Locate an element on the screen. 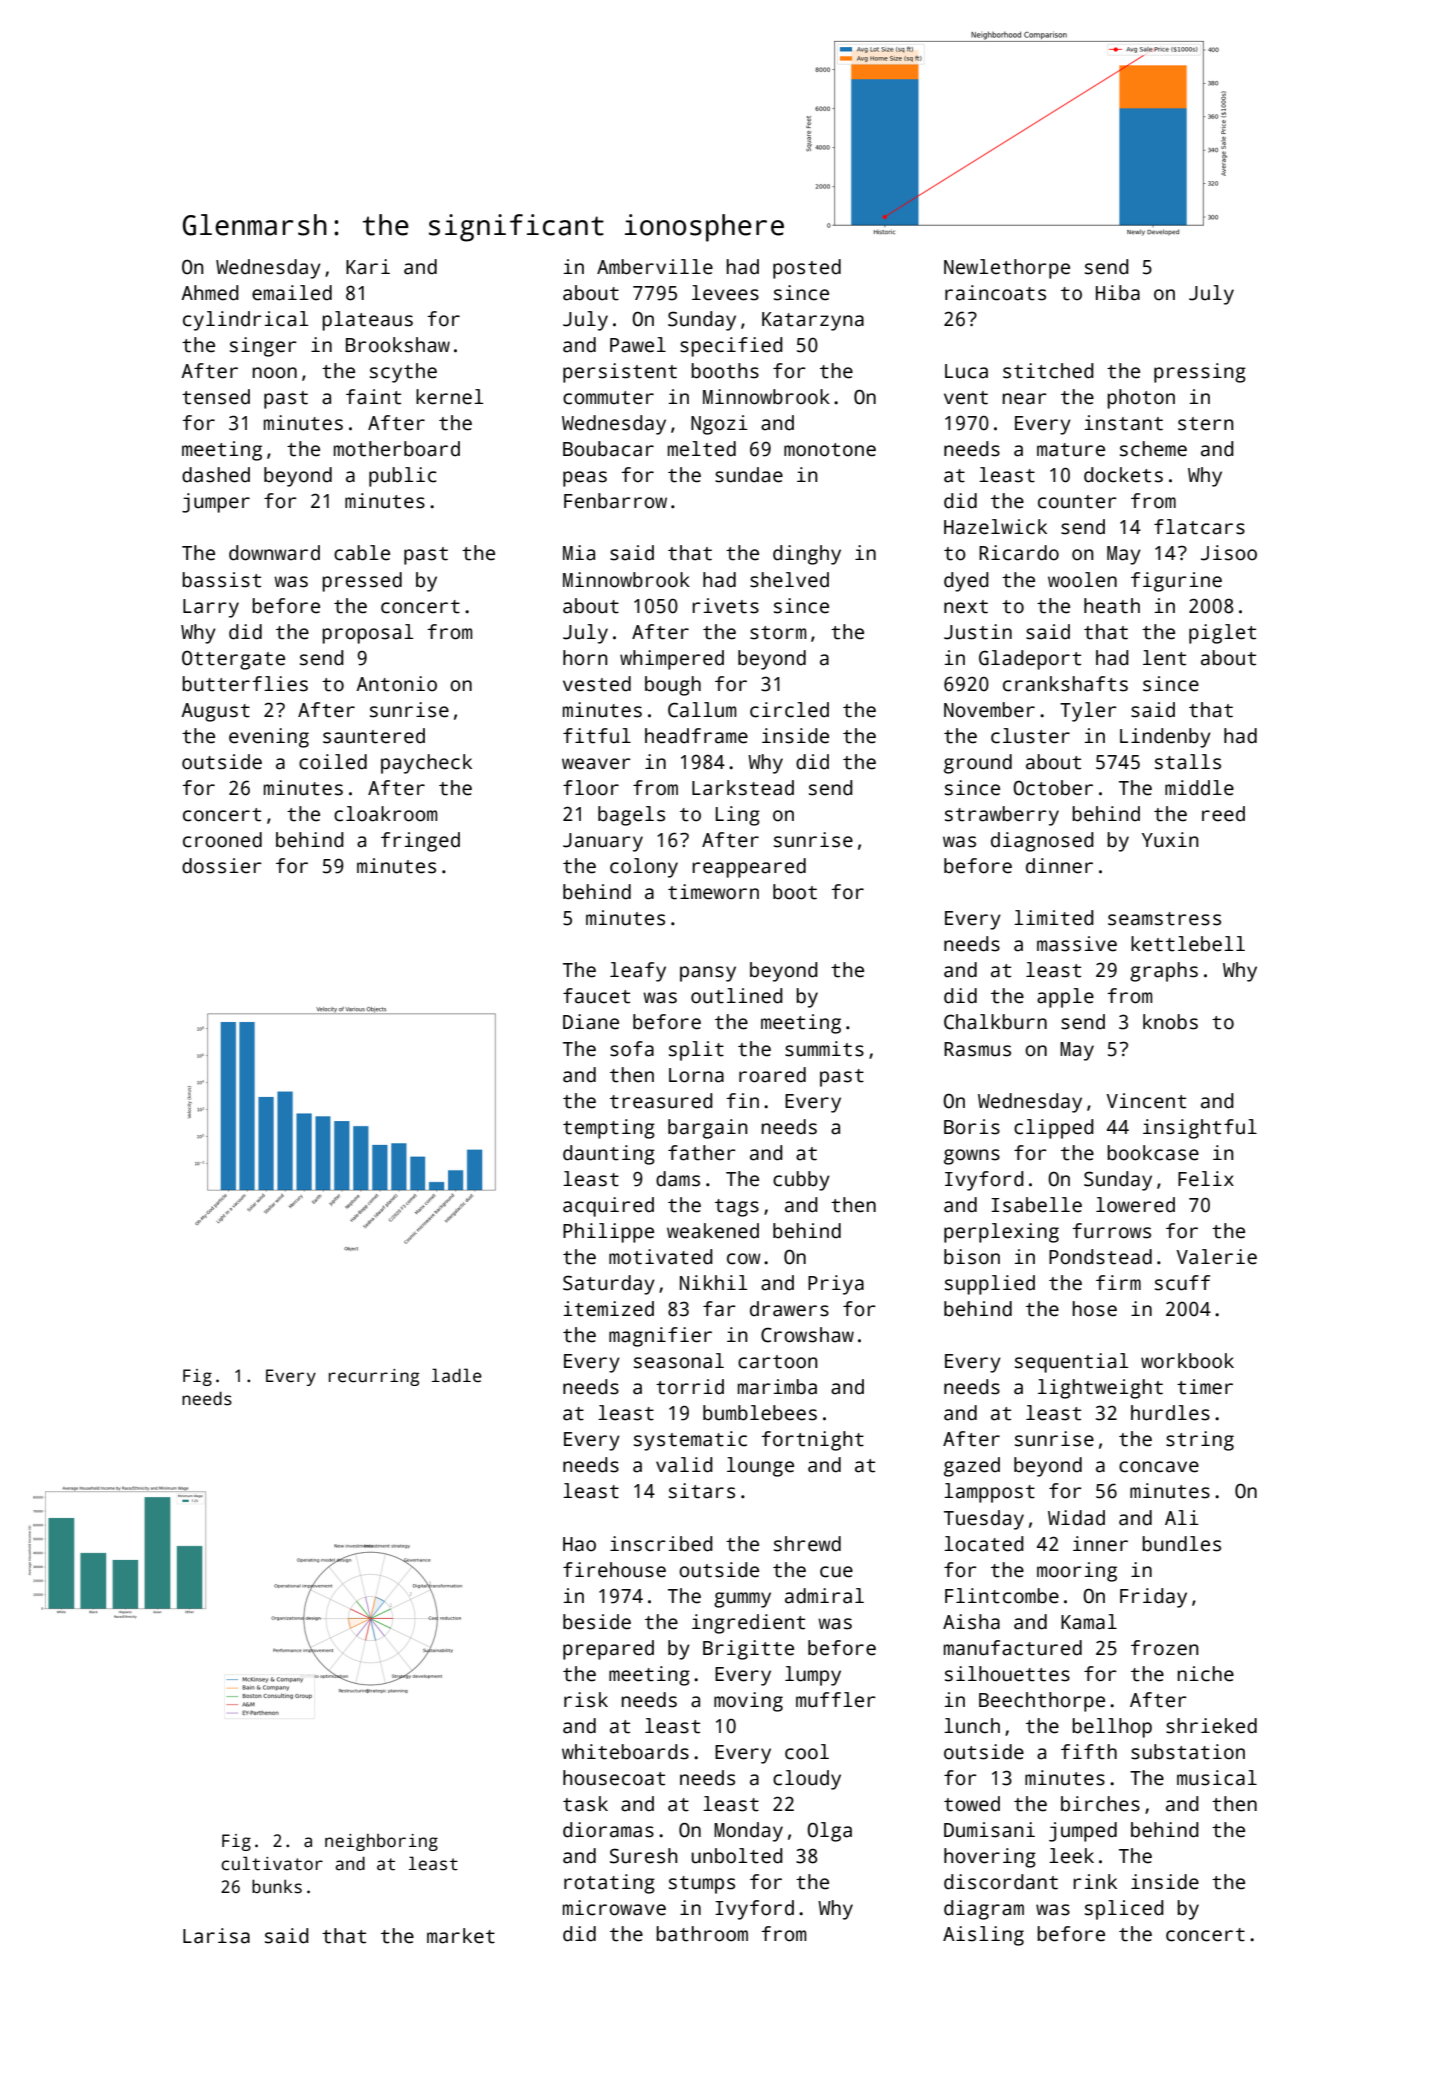 This screenshot has height=2100, width=1450. pressing is located at coordinates (1200, 373).
